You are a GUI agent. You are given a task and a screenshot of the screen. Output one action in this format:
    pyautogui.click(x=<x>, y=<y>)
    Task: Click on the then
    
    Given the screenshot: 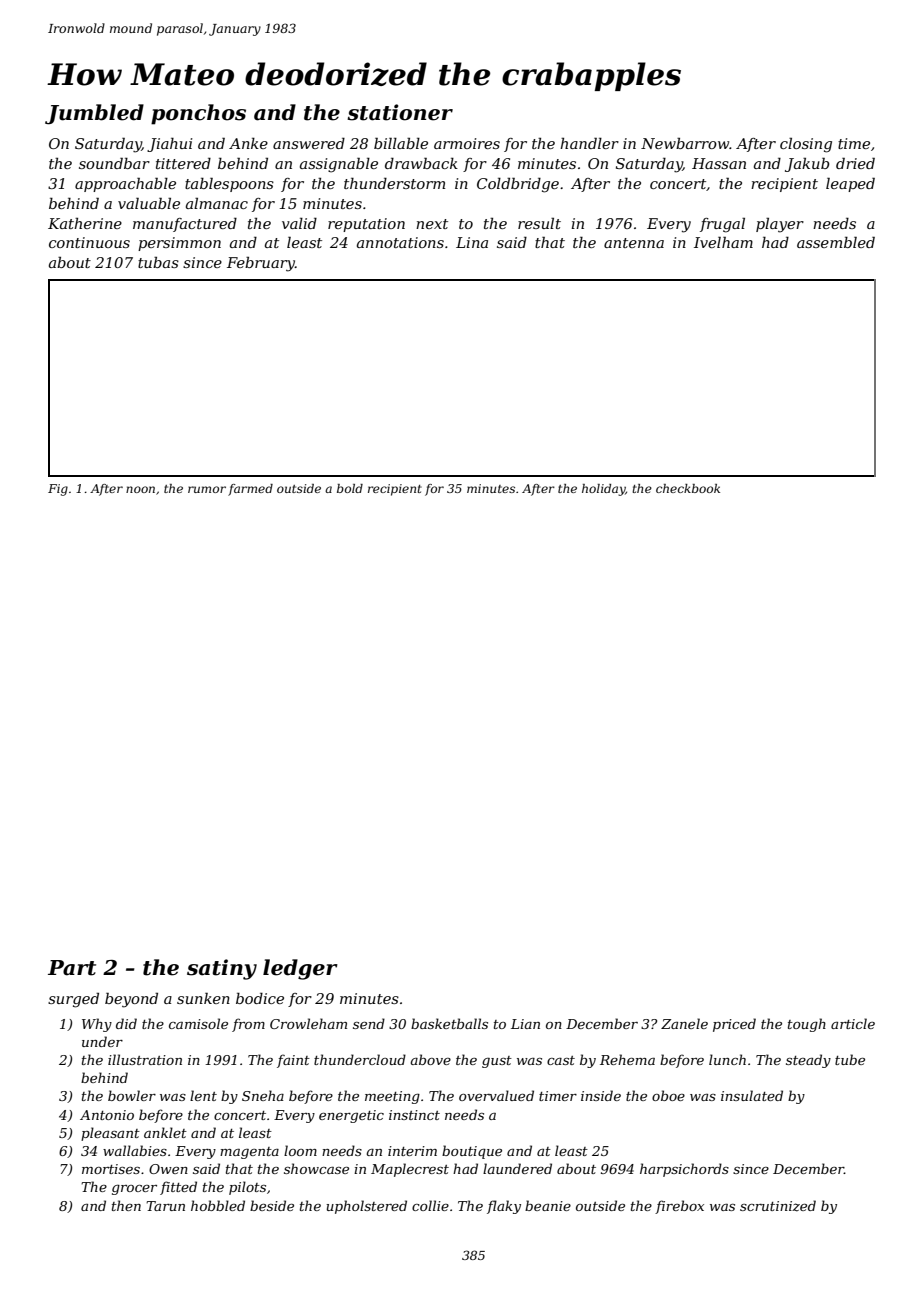 What is the action you would take?
    pyautogui.click(x=126, y=1205)
